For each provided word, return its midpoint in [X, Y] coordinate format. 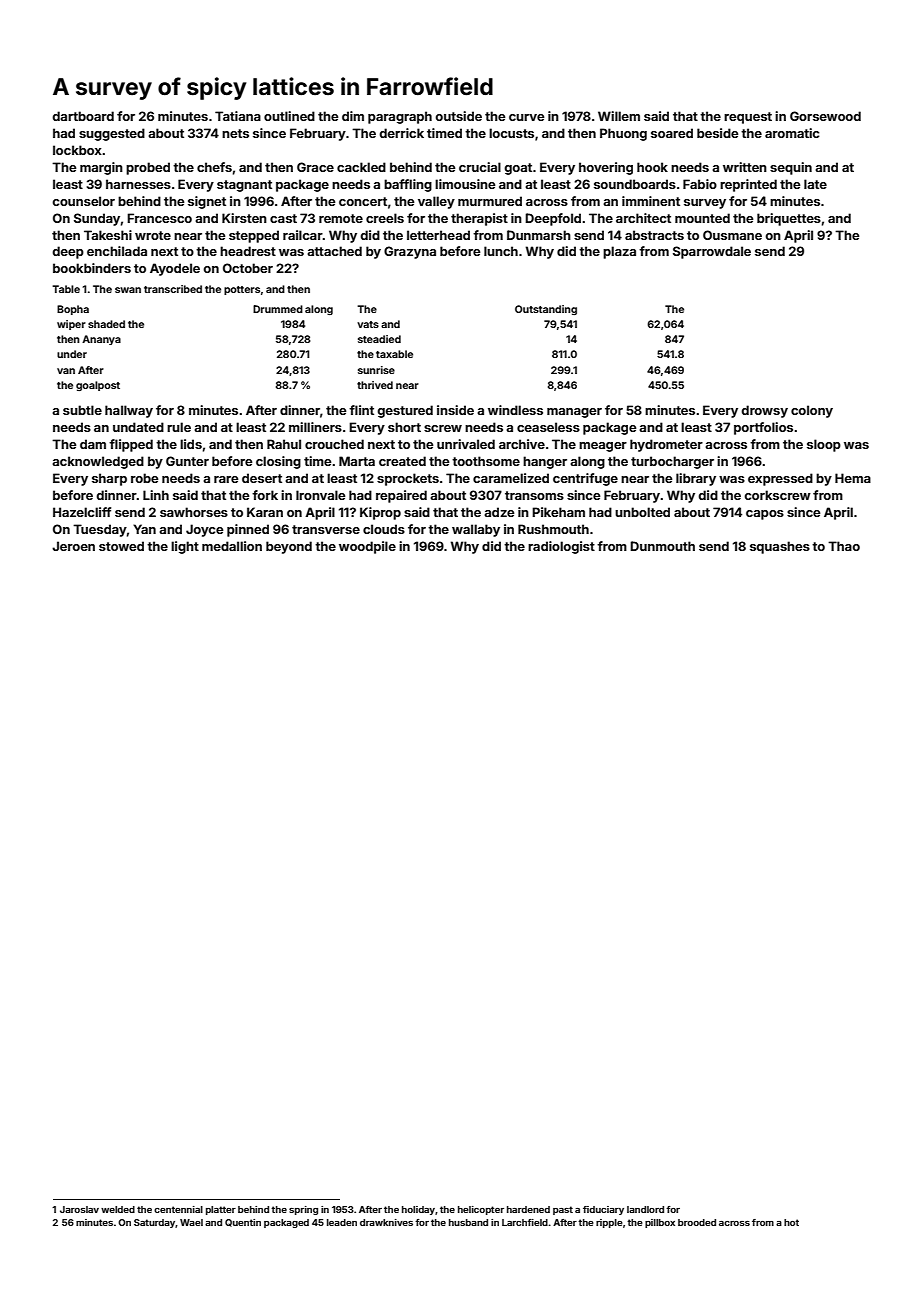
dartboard [83, 116]
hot [791, 1222]
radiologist [561, 547]
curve [526, 117]
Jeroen [73, 546]
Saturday [155, 1223]
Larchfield [525, 1222]
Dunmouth [662, 546]
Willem [619, 116]
